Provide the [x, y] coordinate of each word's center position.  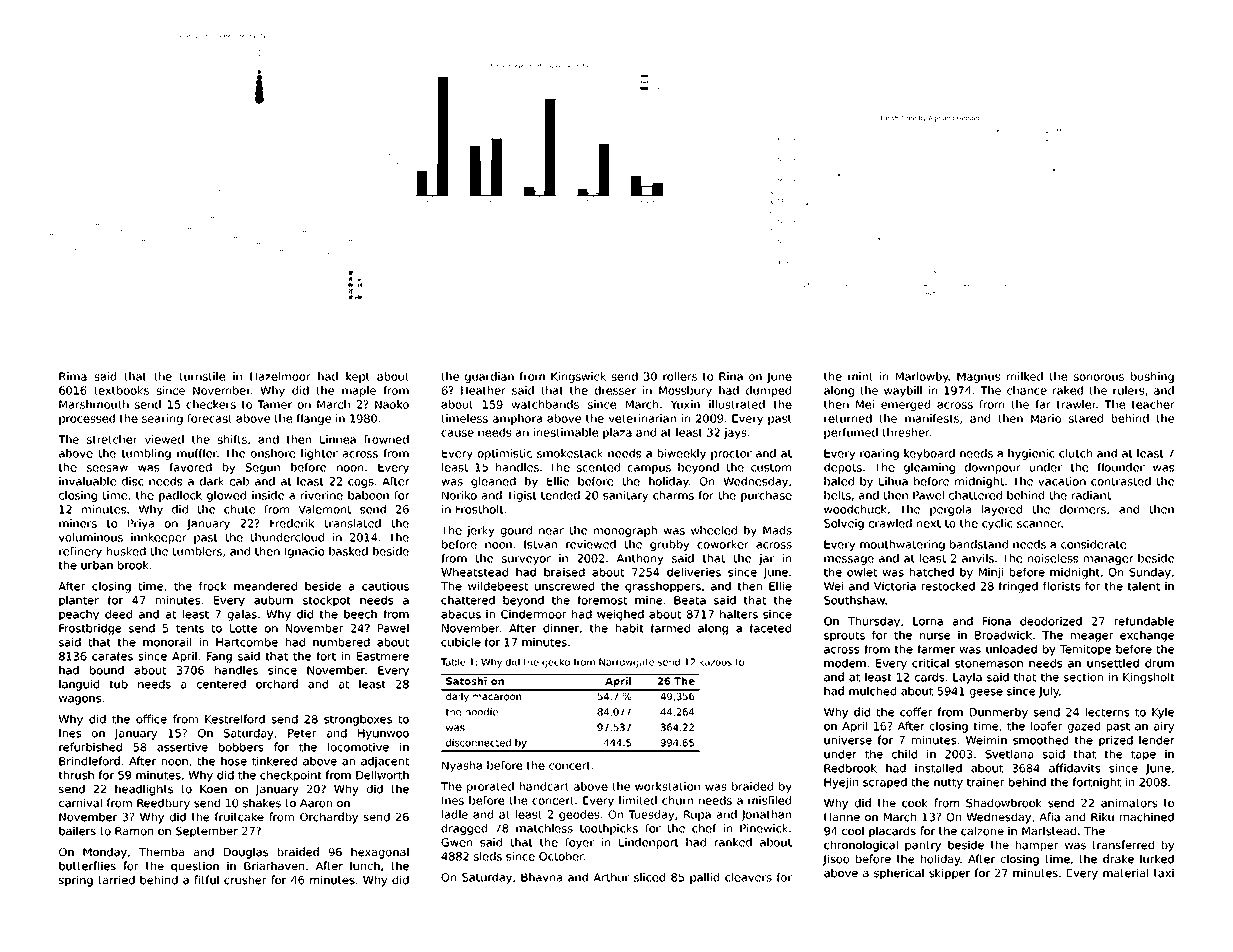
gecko [556, 663]
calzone [982, 831]
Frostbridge [90, 629]
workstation [667, 786]
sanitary [625, 496]
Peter [302, 733]
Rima [73, 376]
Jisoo [836, 860]
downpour [993, 468]
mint [860, 376]
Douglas [246, 853]
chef [704, 828]
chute [239, 509]
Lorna [928, 621]
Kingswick [578, 377]
